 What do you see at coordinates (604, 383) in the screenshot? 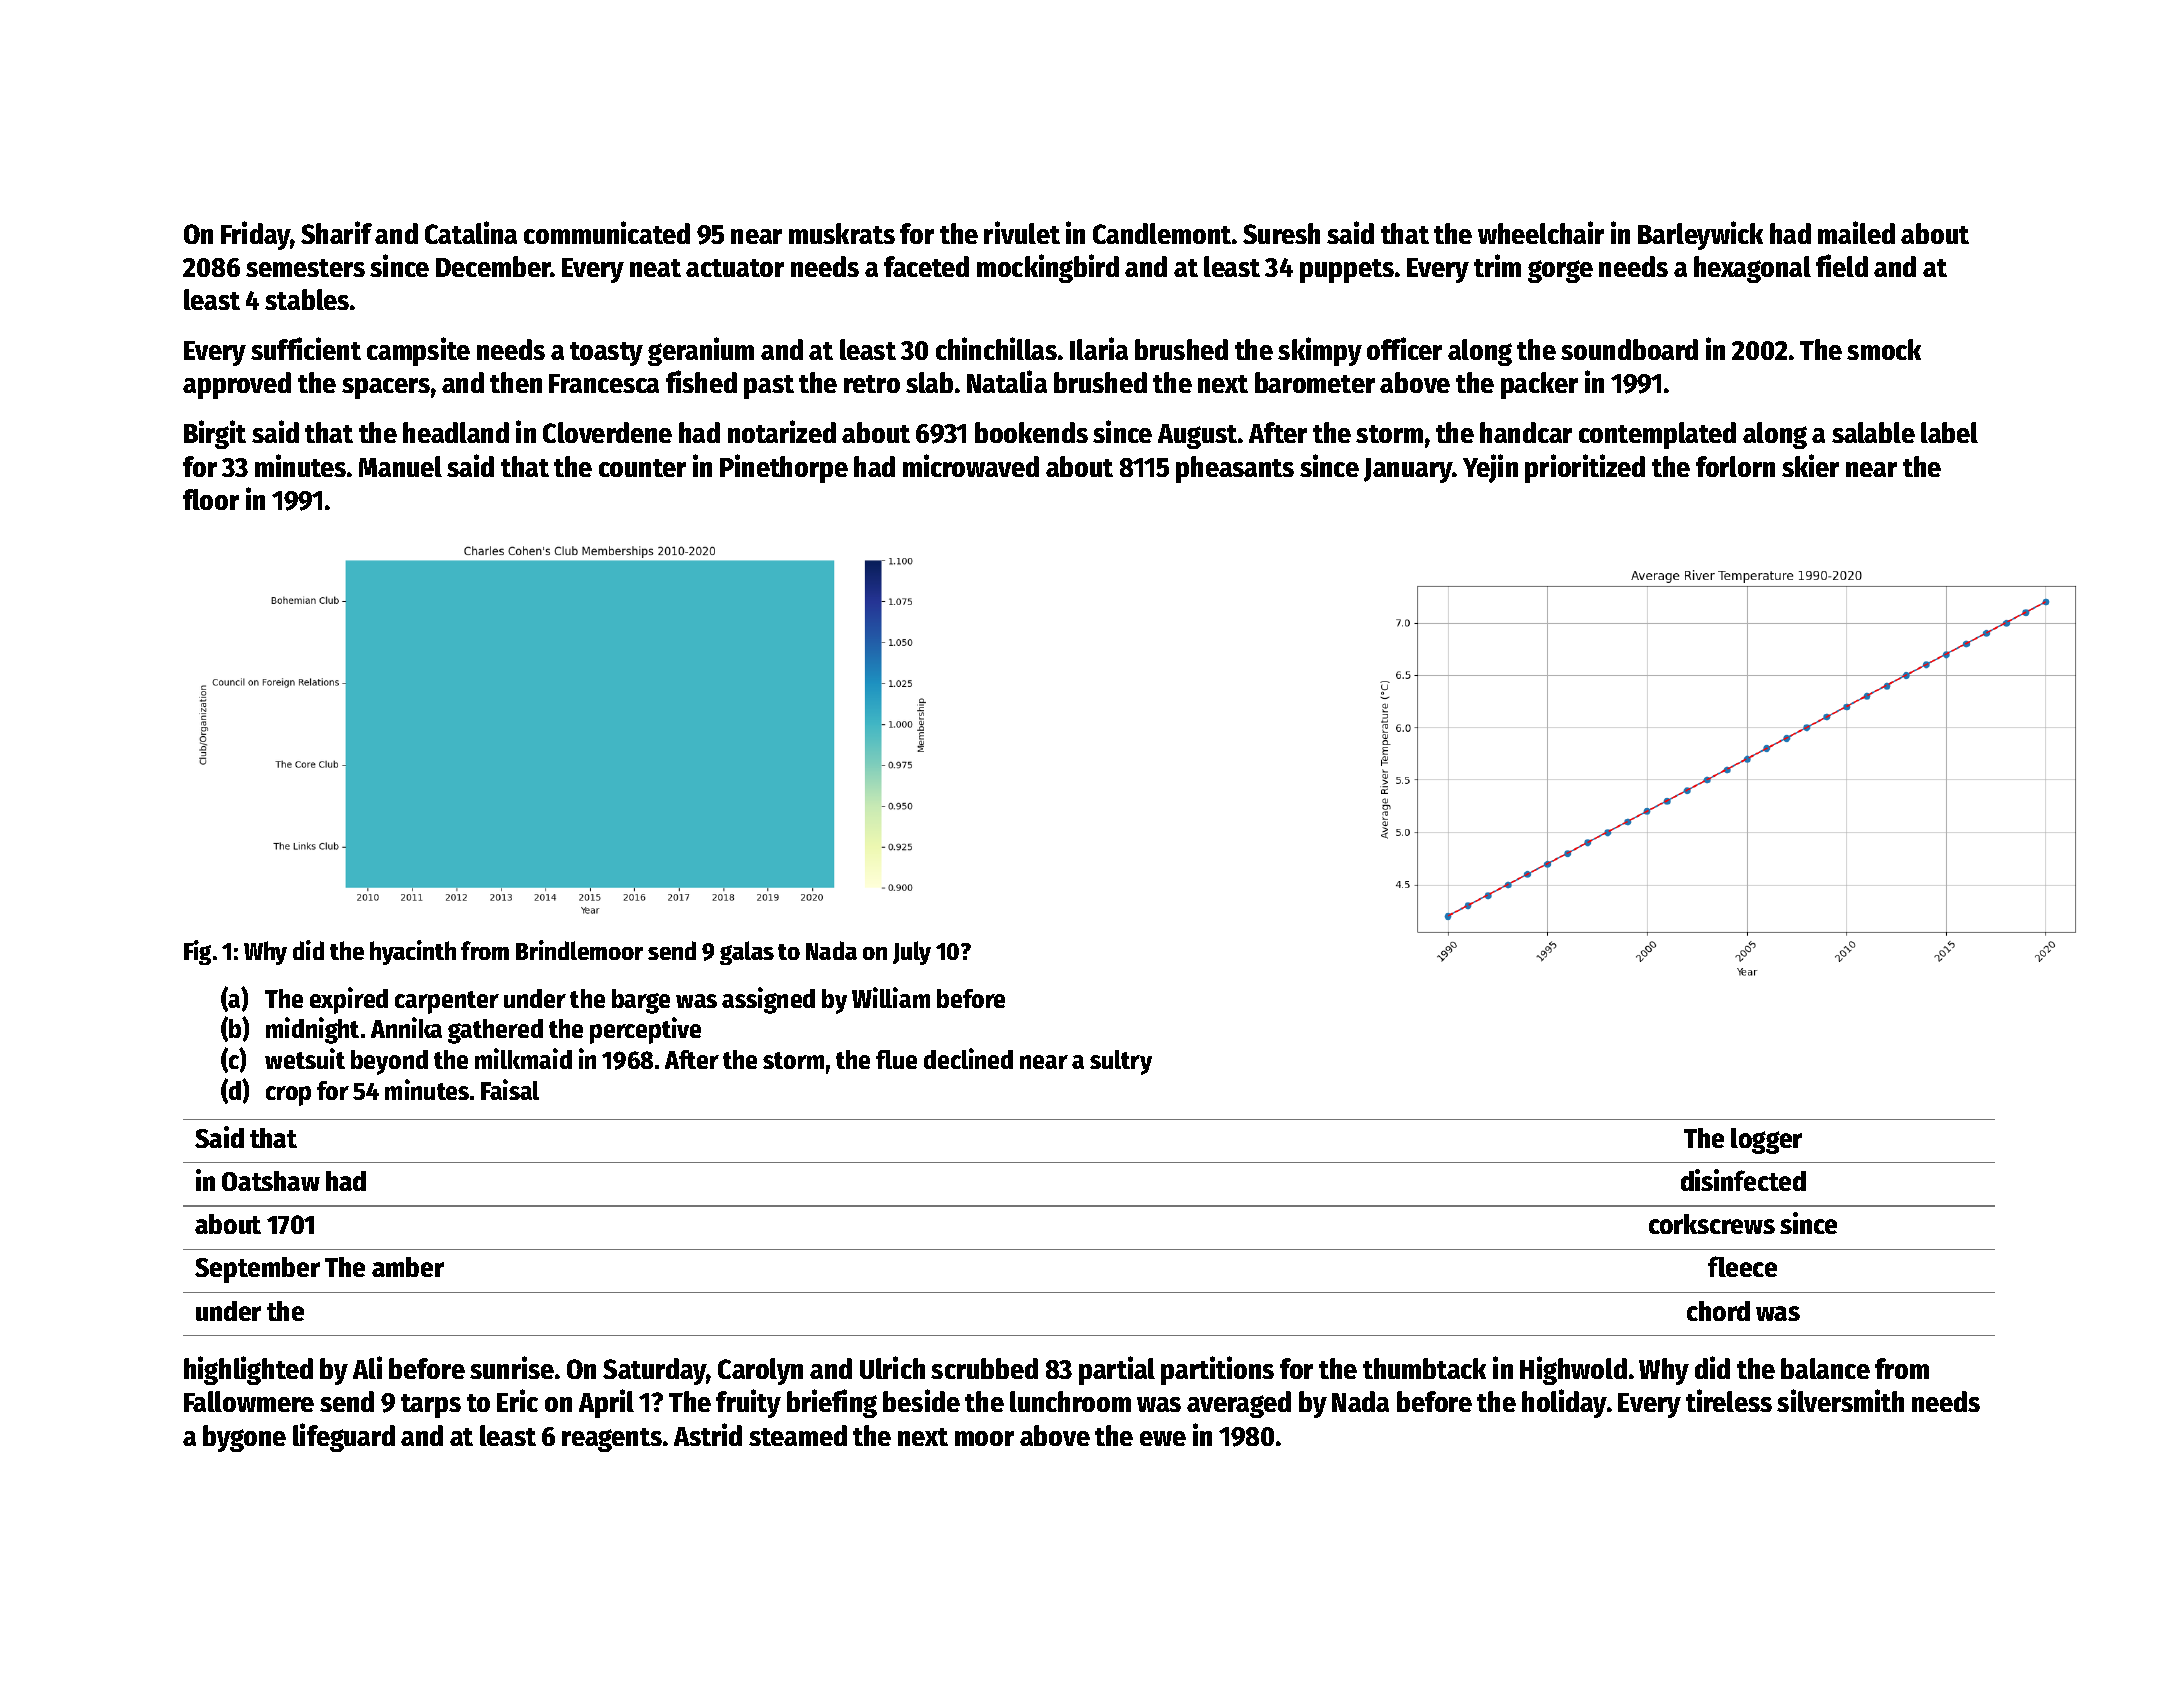
I see `Francesca` at bounding box center [604, 383].
